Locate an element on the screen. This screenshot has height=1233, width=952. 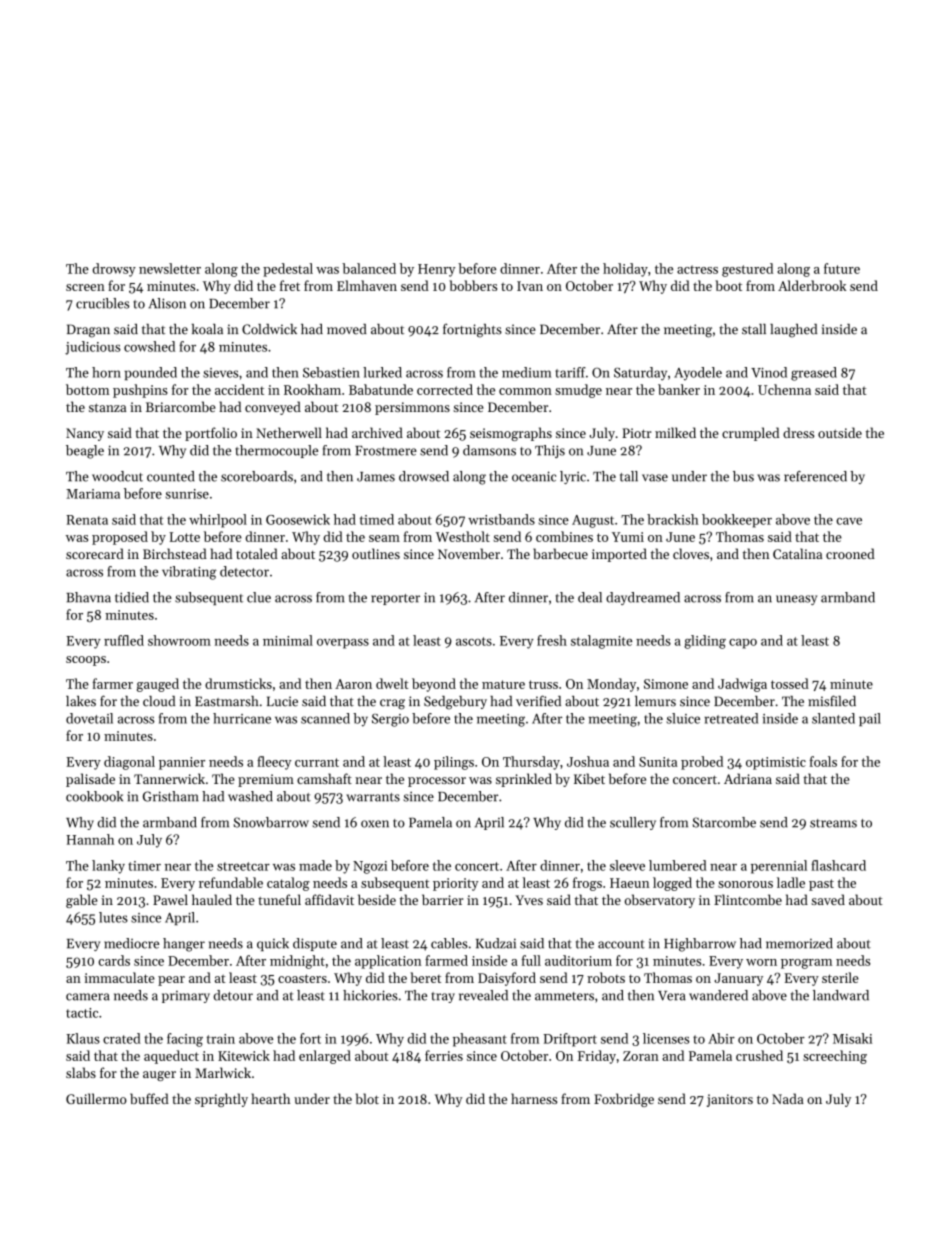
sprightly is located at coordinates (221, 1100).
